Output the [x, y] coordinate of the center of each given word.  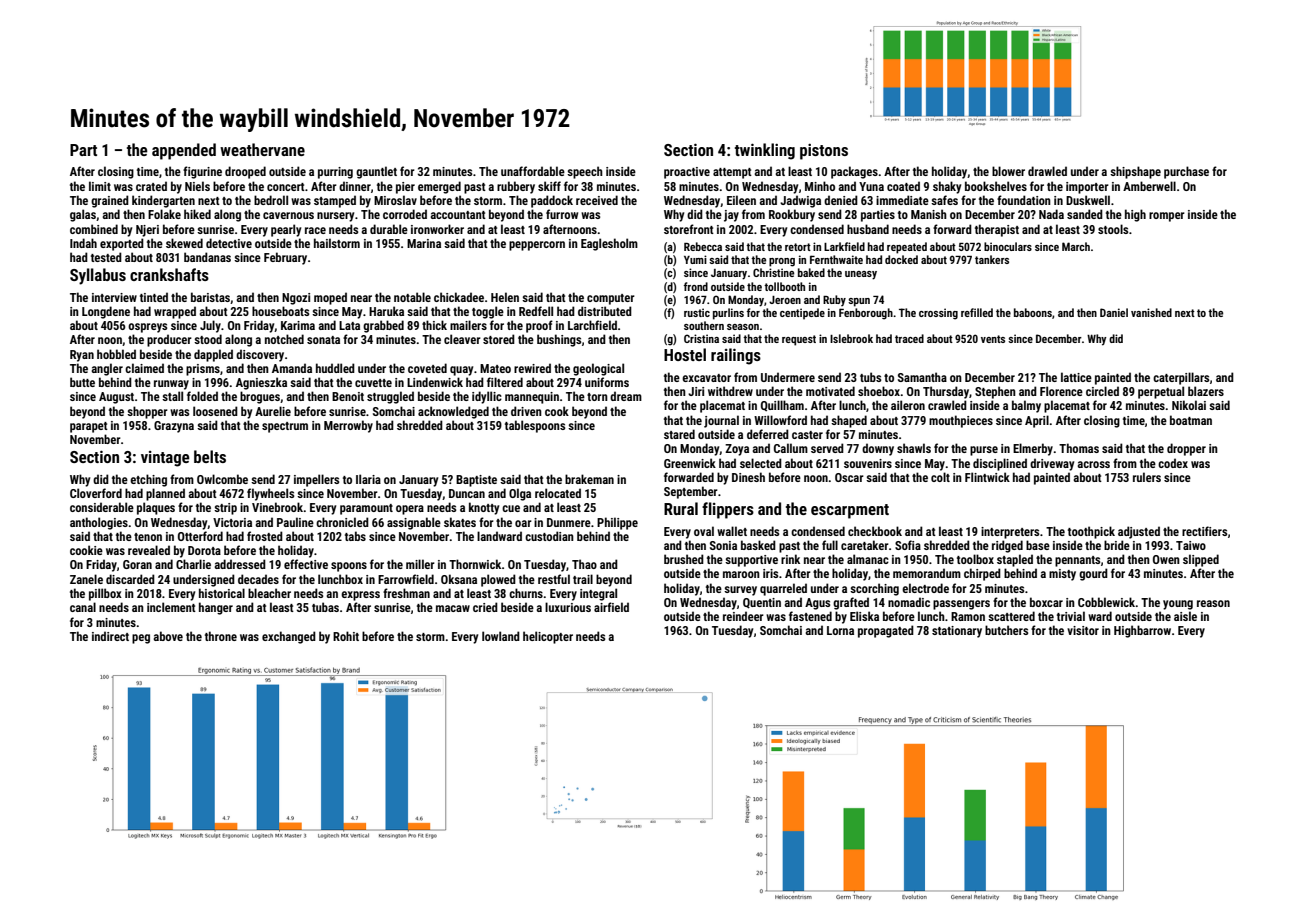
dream [626, 396]
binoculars [1008, 246]
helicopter [548, 637]
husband [868, 229]
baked [811, 272]
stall [172, 396]
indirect [110, 636]
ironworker [437, 229]
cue [511, 508]
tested [106, 257]
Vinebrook [278, 507]
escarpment [850, 511]
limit [100, 186]
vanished [1151, 312]
